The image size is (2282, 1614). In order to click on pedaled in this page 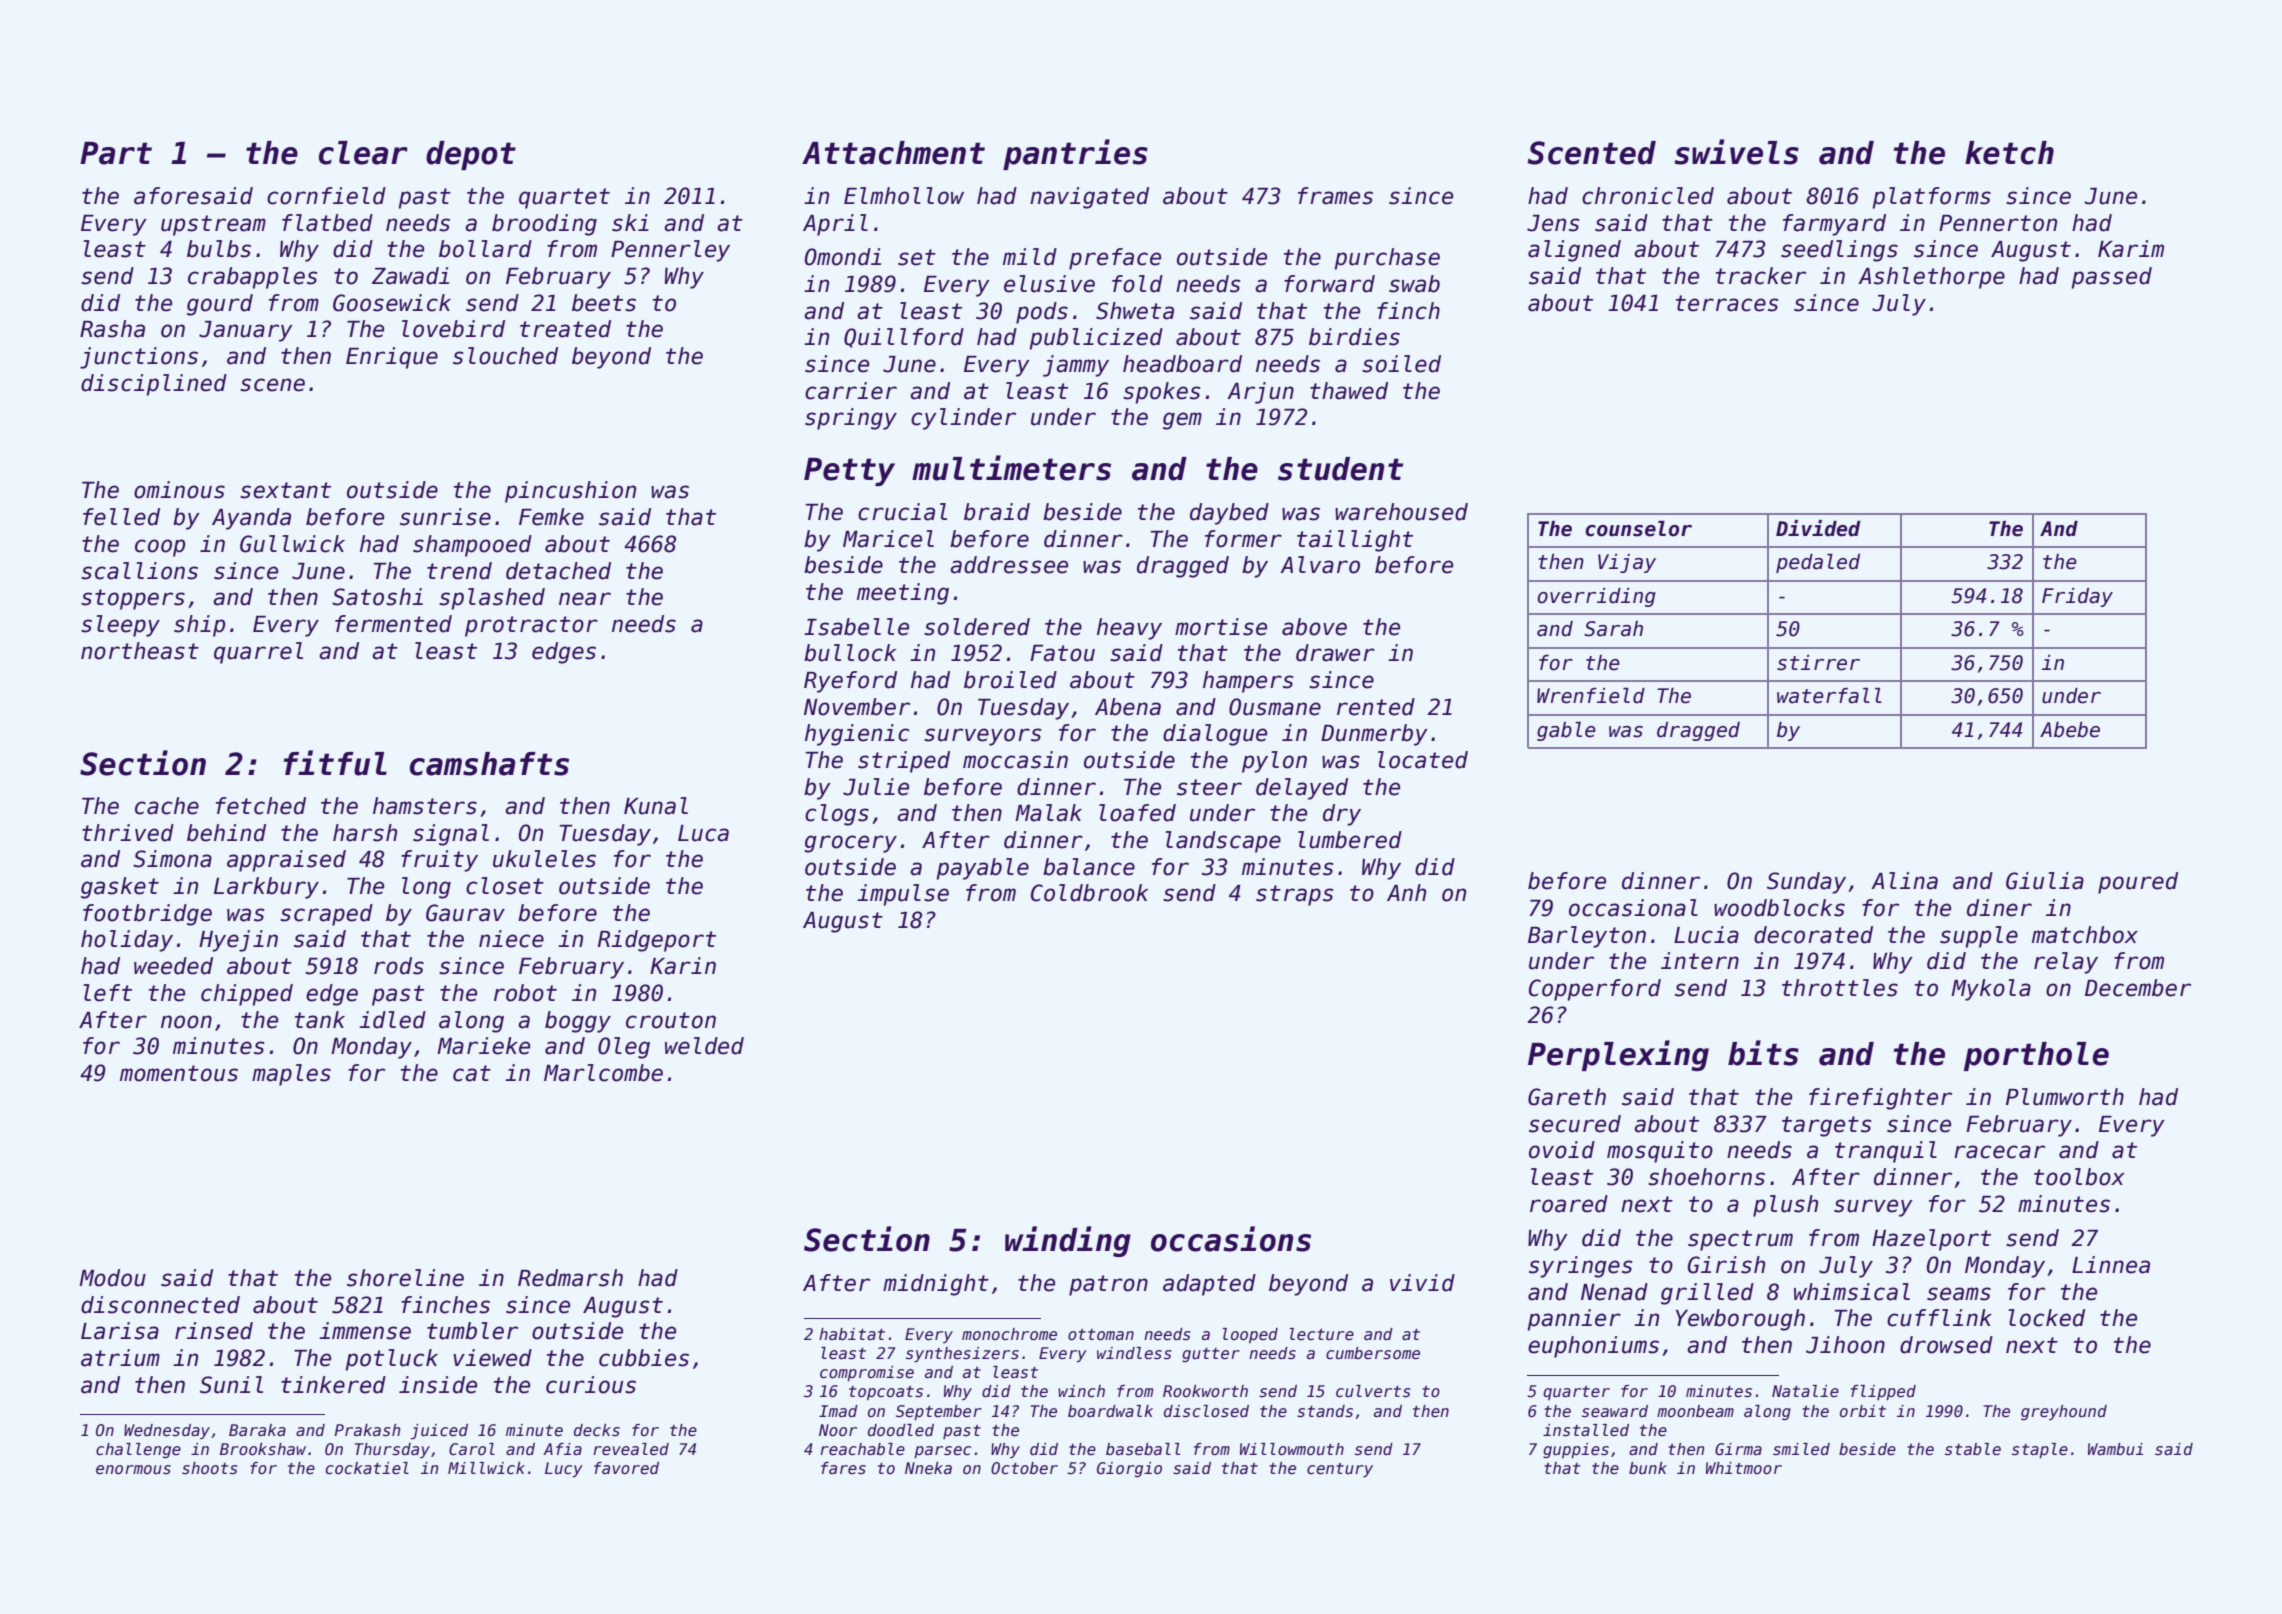, I will do `click(1818, 563)`.
